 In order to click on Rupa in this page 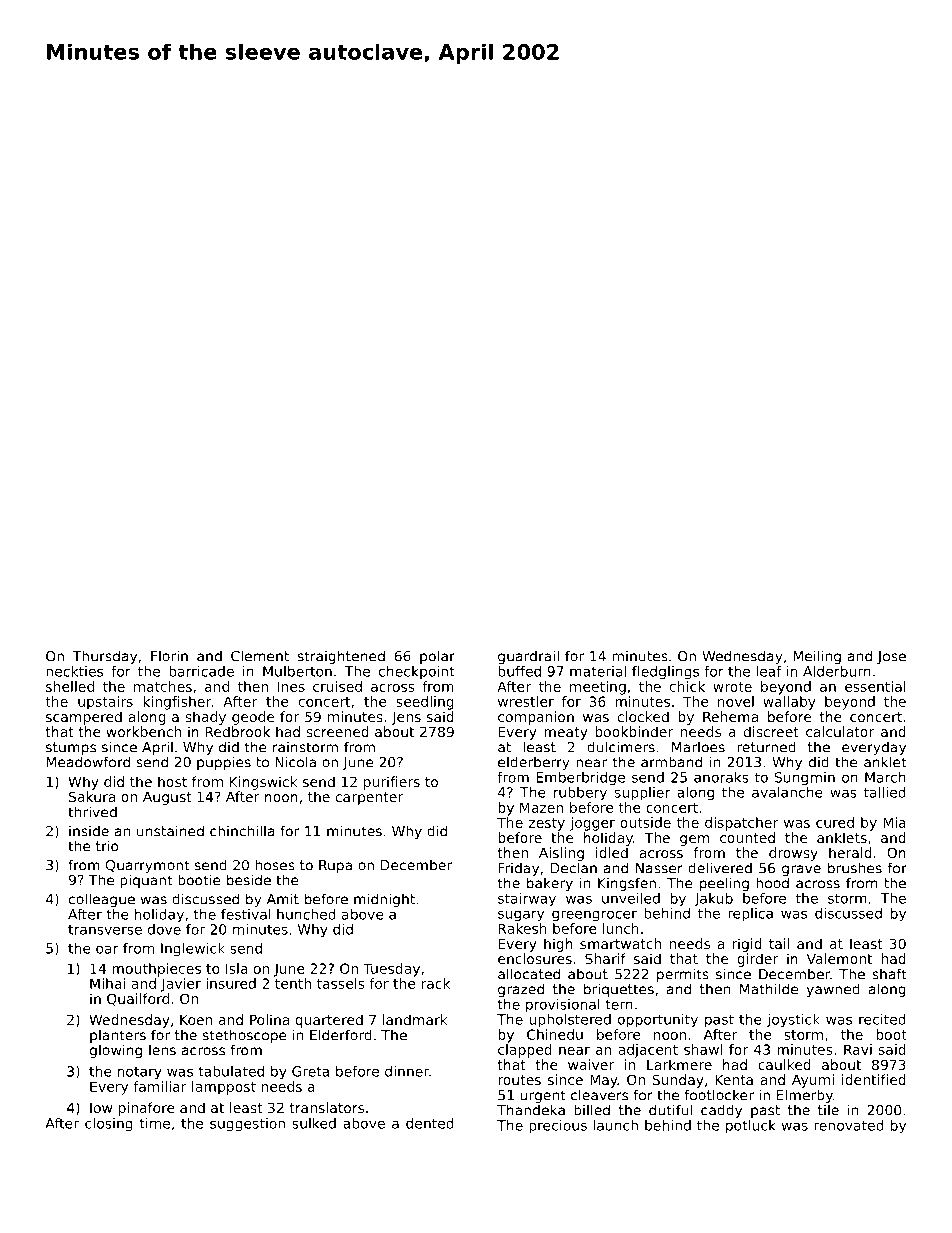, I will do `click(335, 866)`.
